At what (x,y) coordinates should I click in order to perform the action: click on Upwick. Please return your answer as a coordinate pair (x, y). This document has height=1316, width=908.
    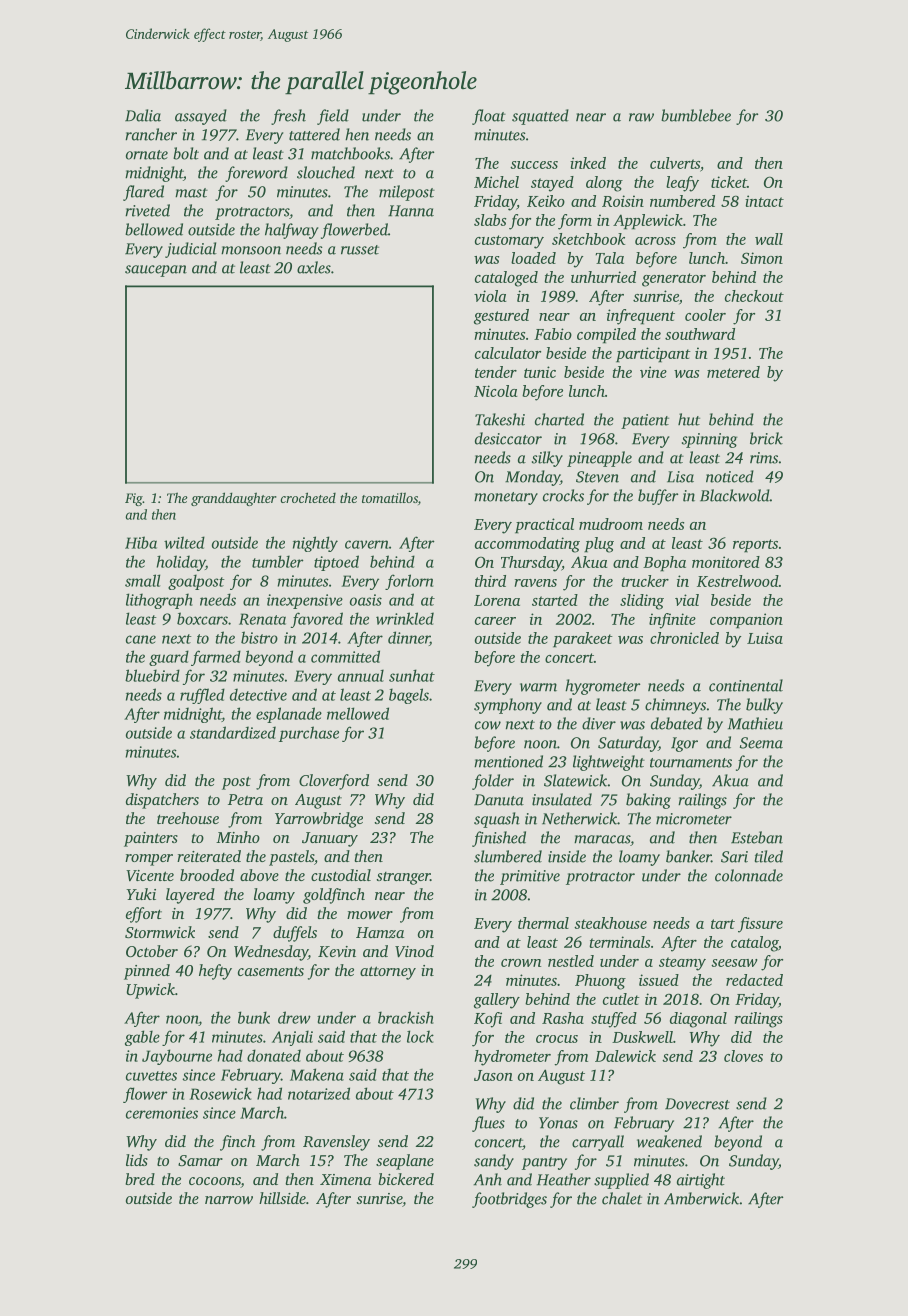
    Looking at the image, I should click on (151, 991).
